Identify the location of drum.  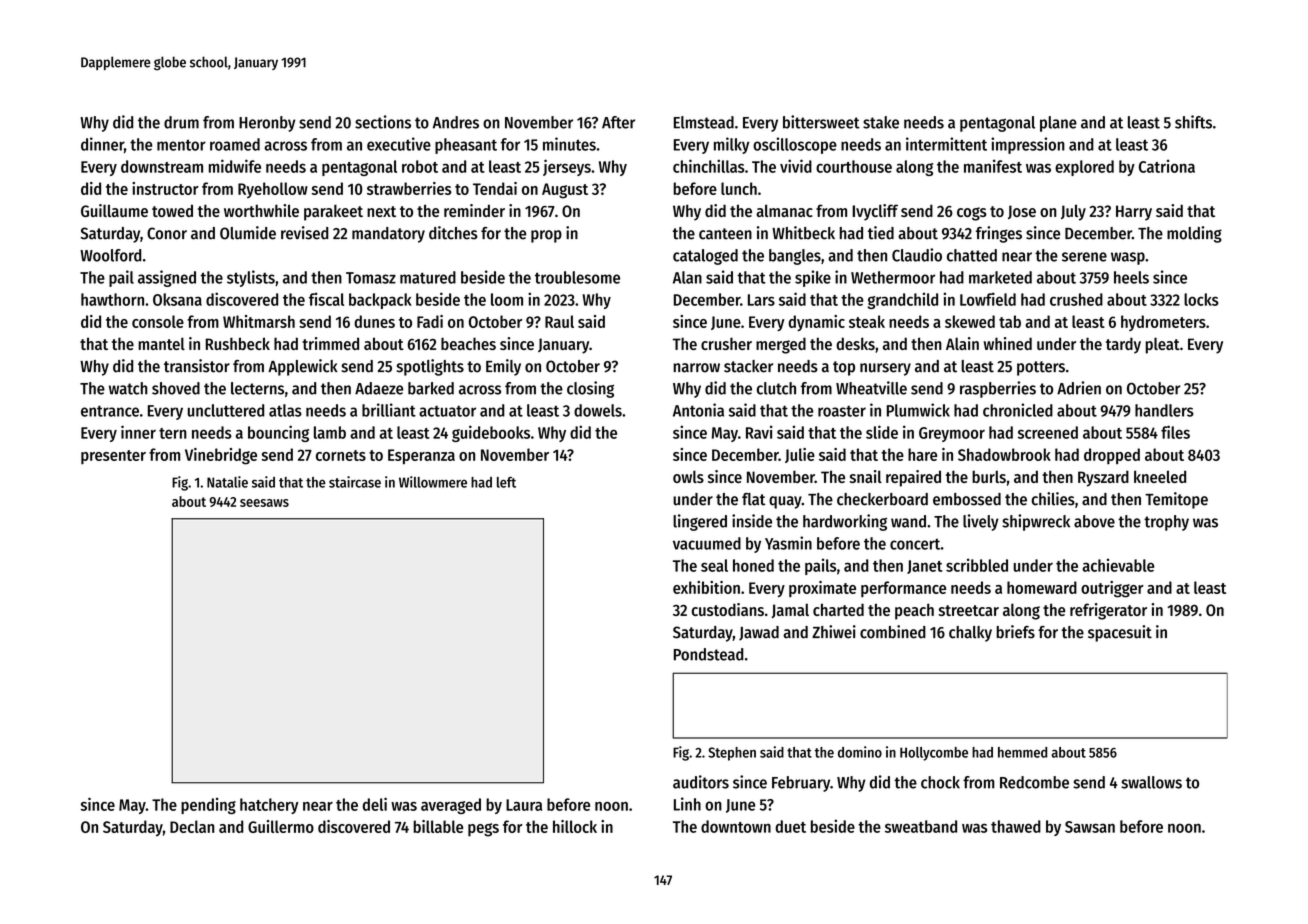
(181, 122).
